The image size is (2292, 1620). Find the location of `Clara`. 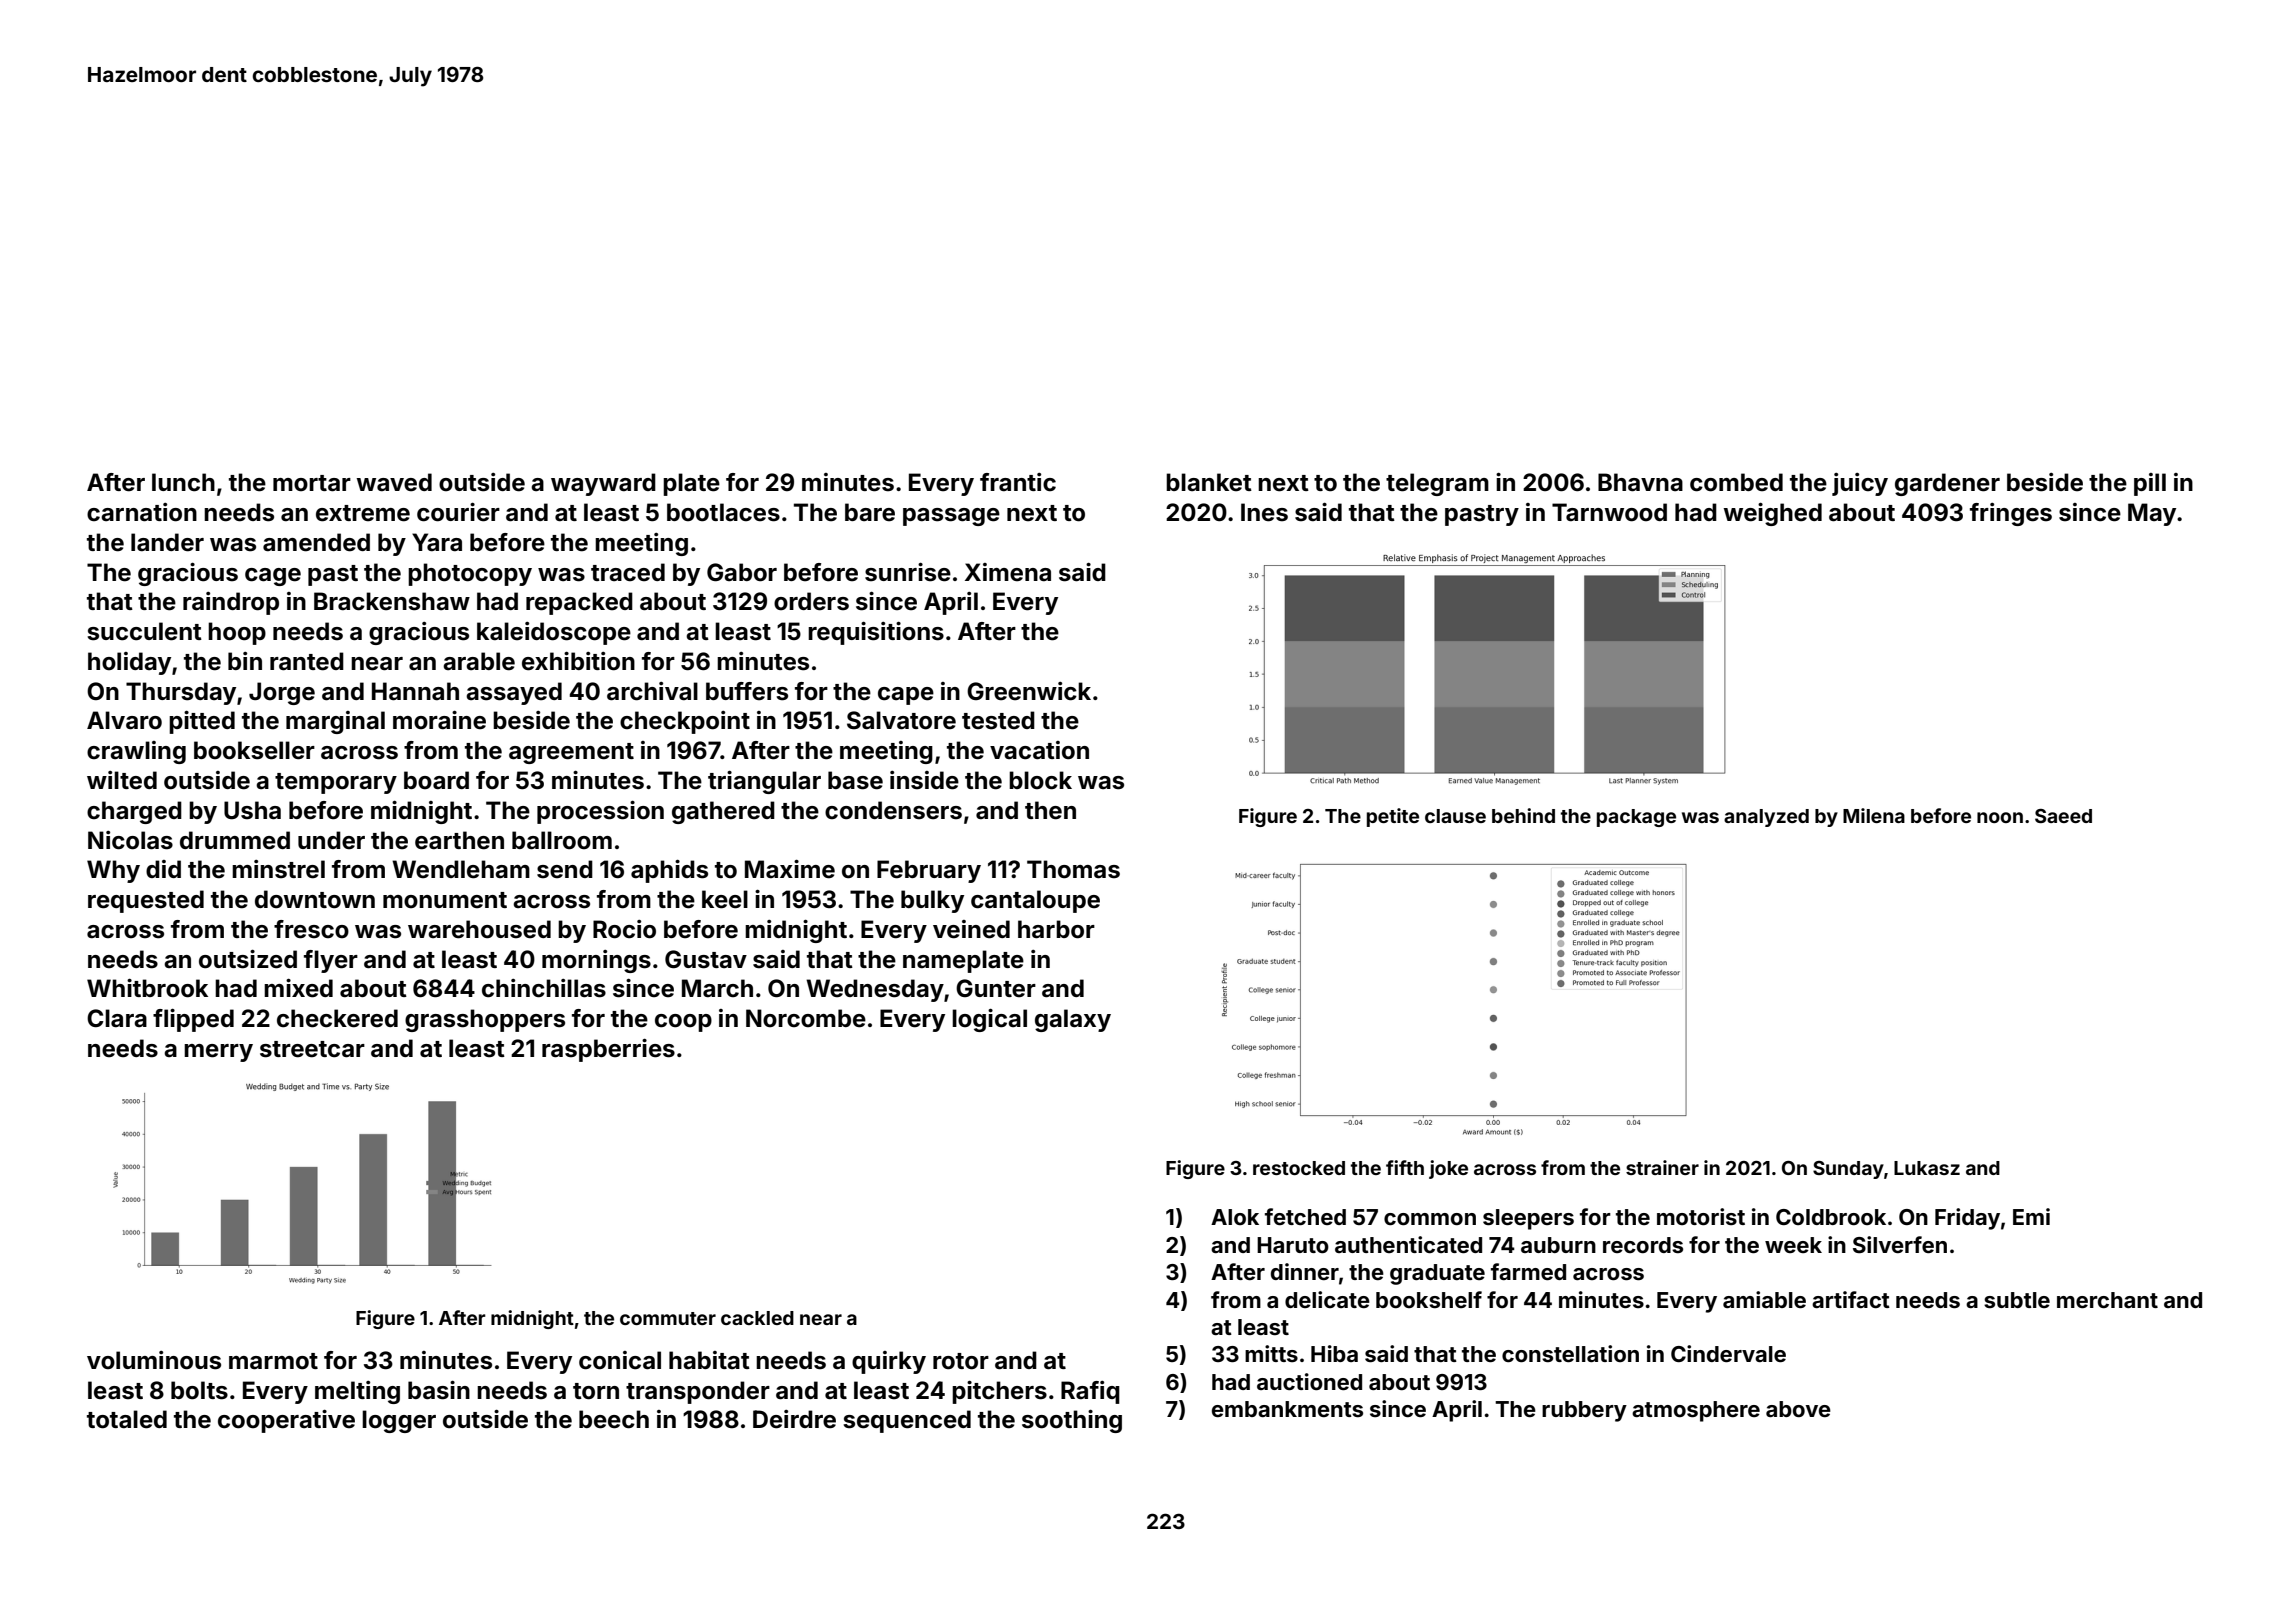

Clara is located at coordinates (117, 1018).
